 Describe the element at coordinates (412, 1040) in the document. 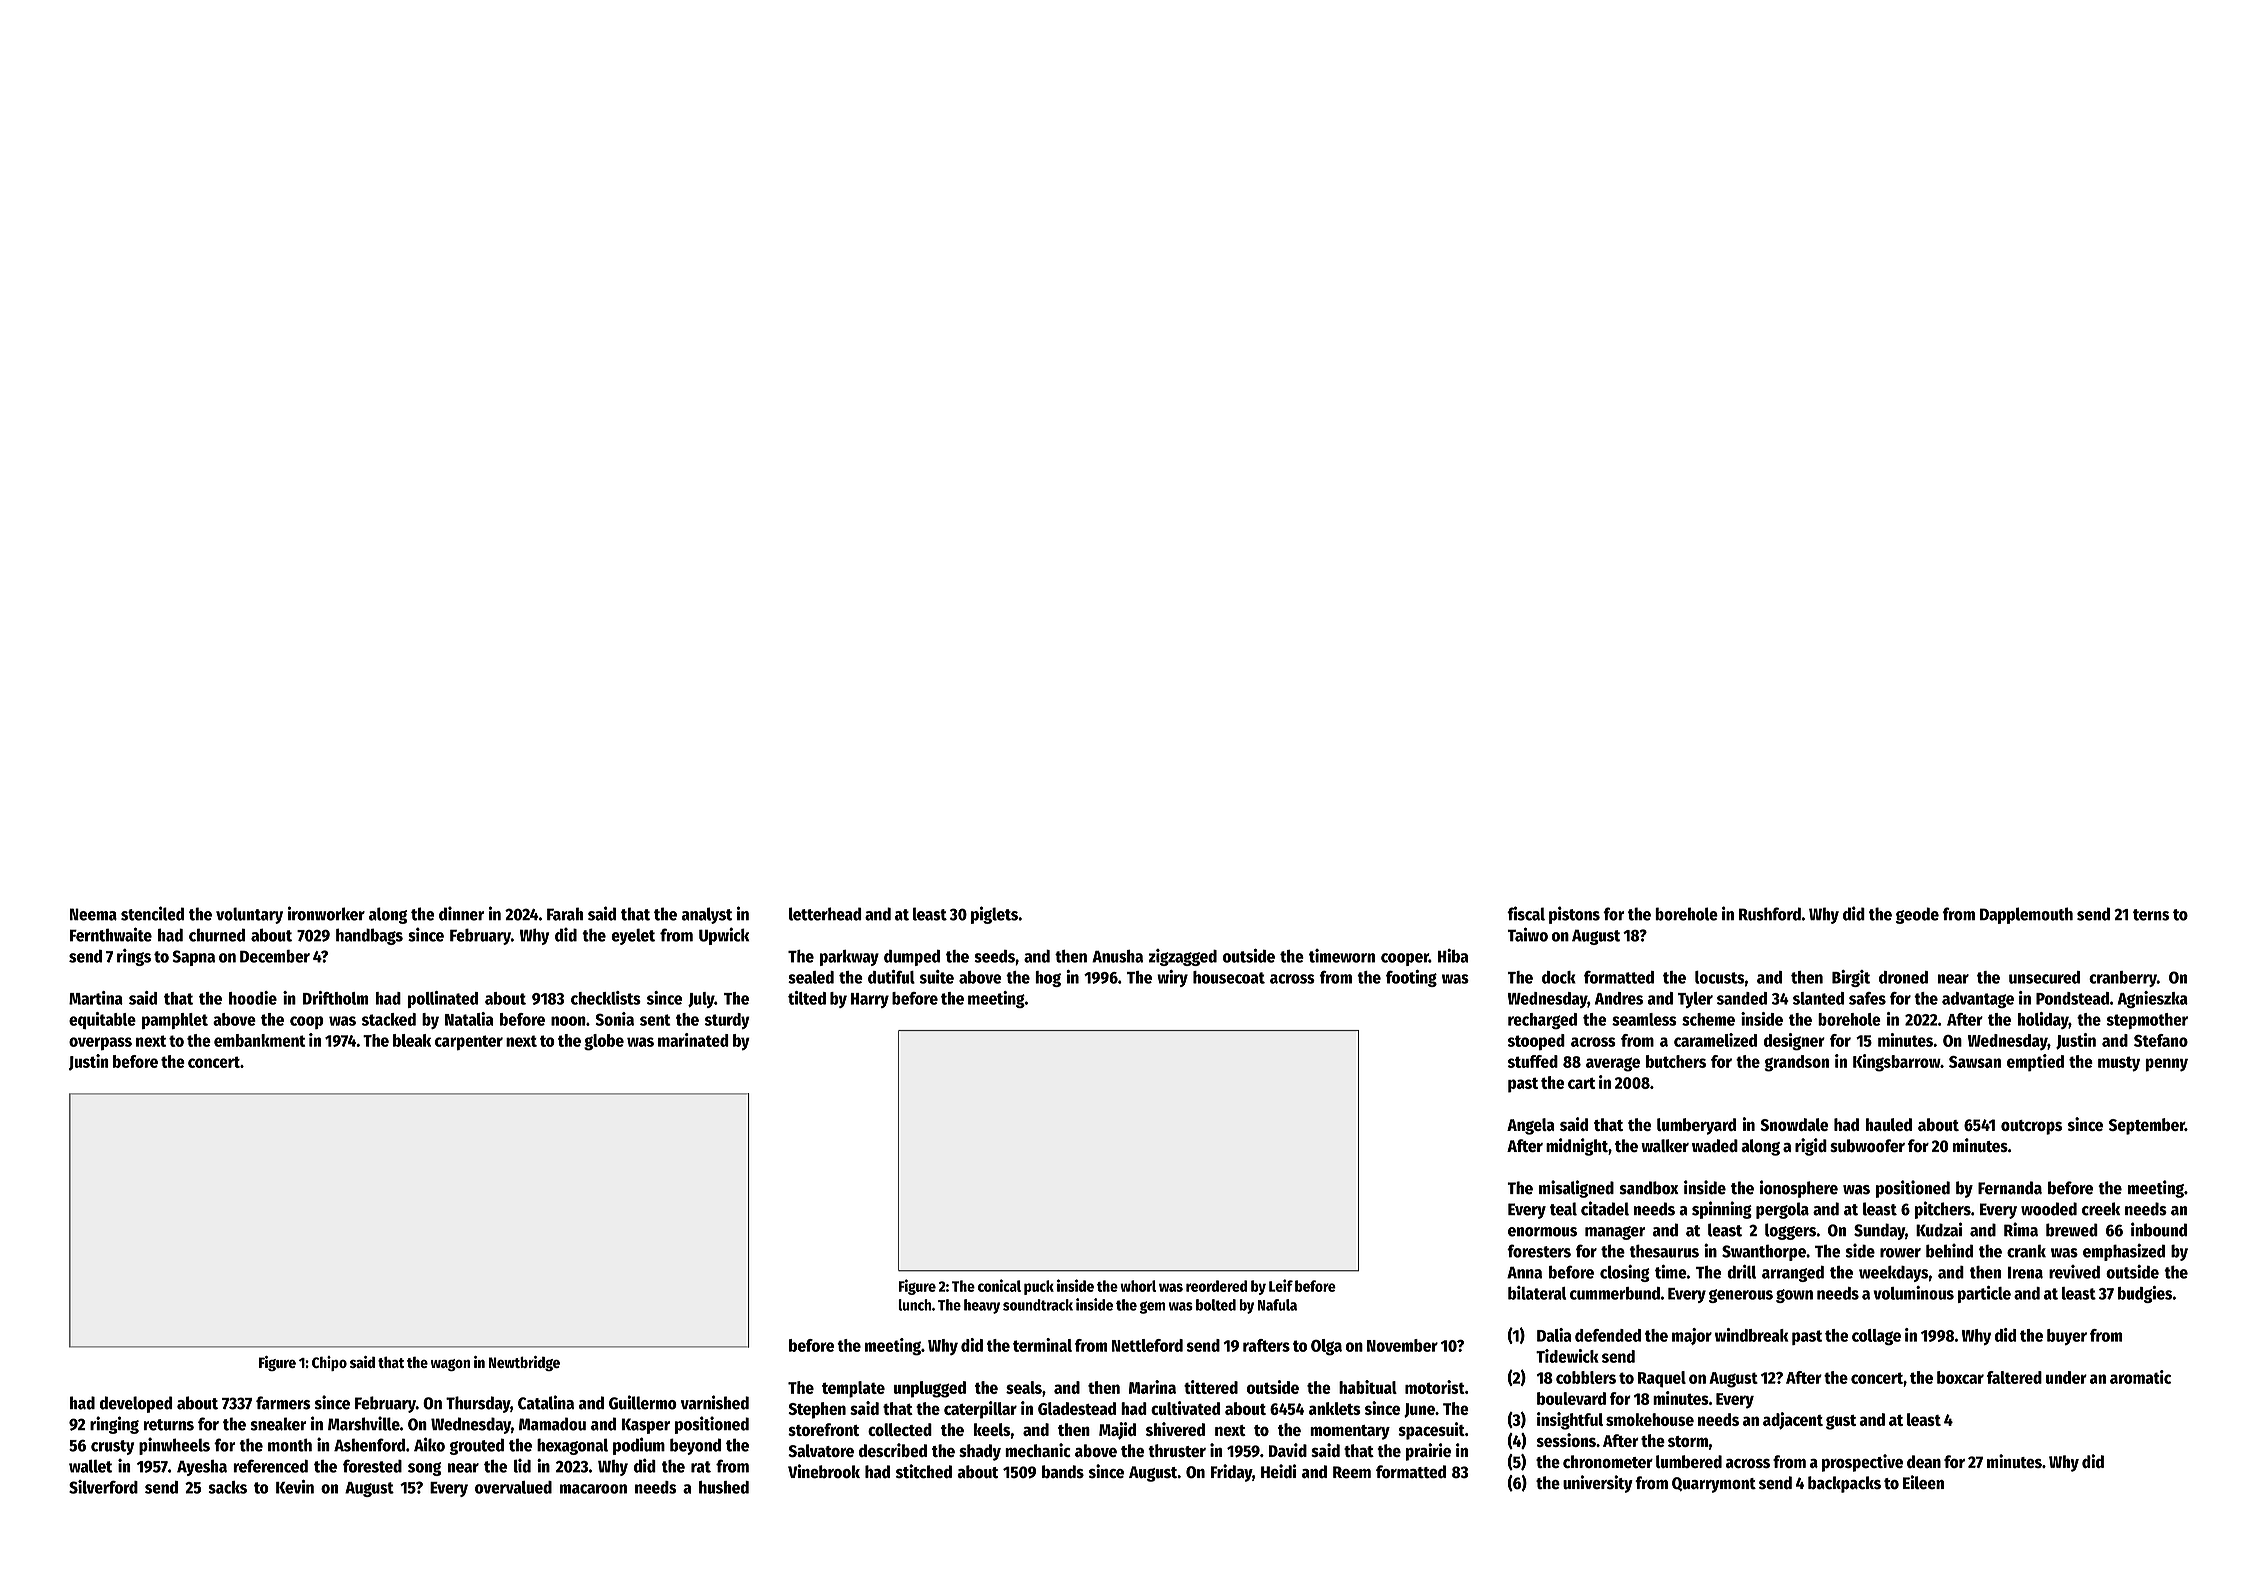

I see `bleak` at that location.
